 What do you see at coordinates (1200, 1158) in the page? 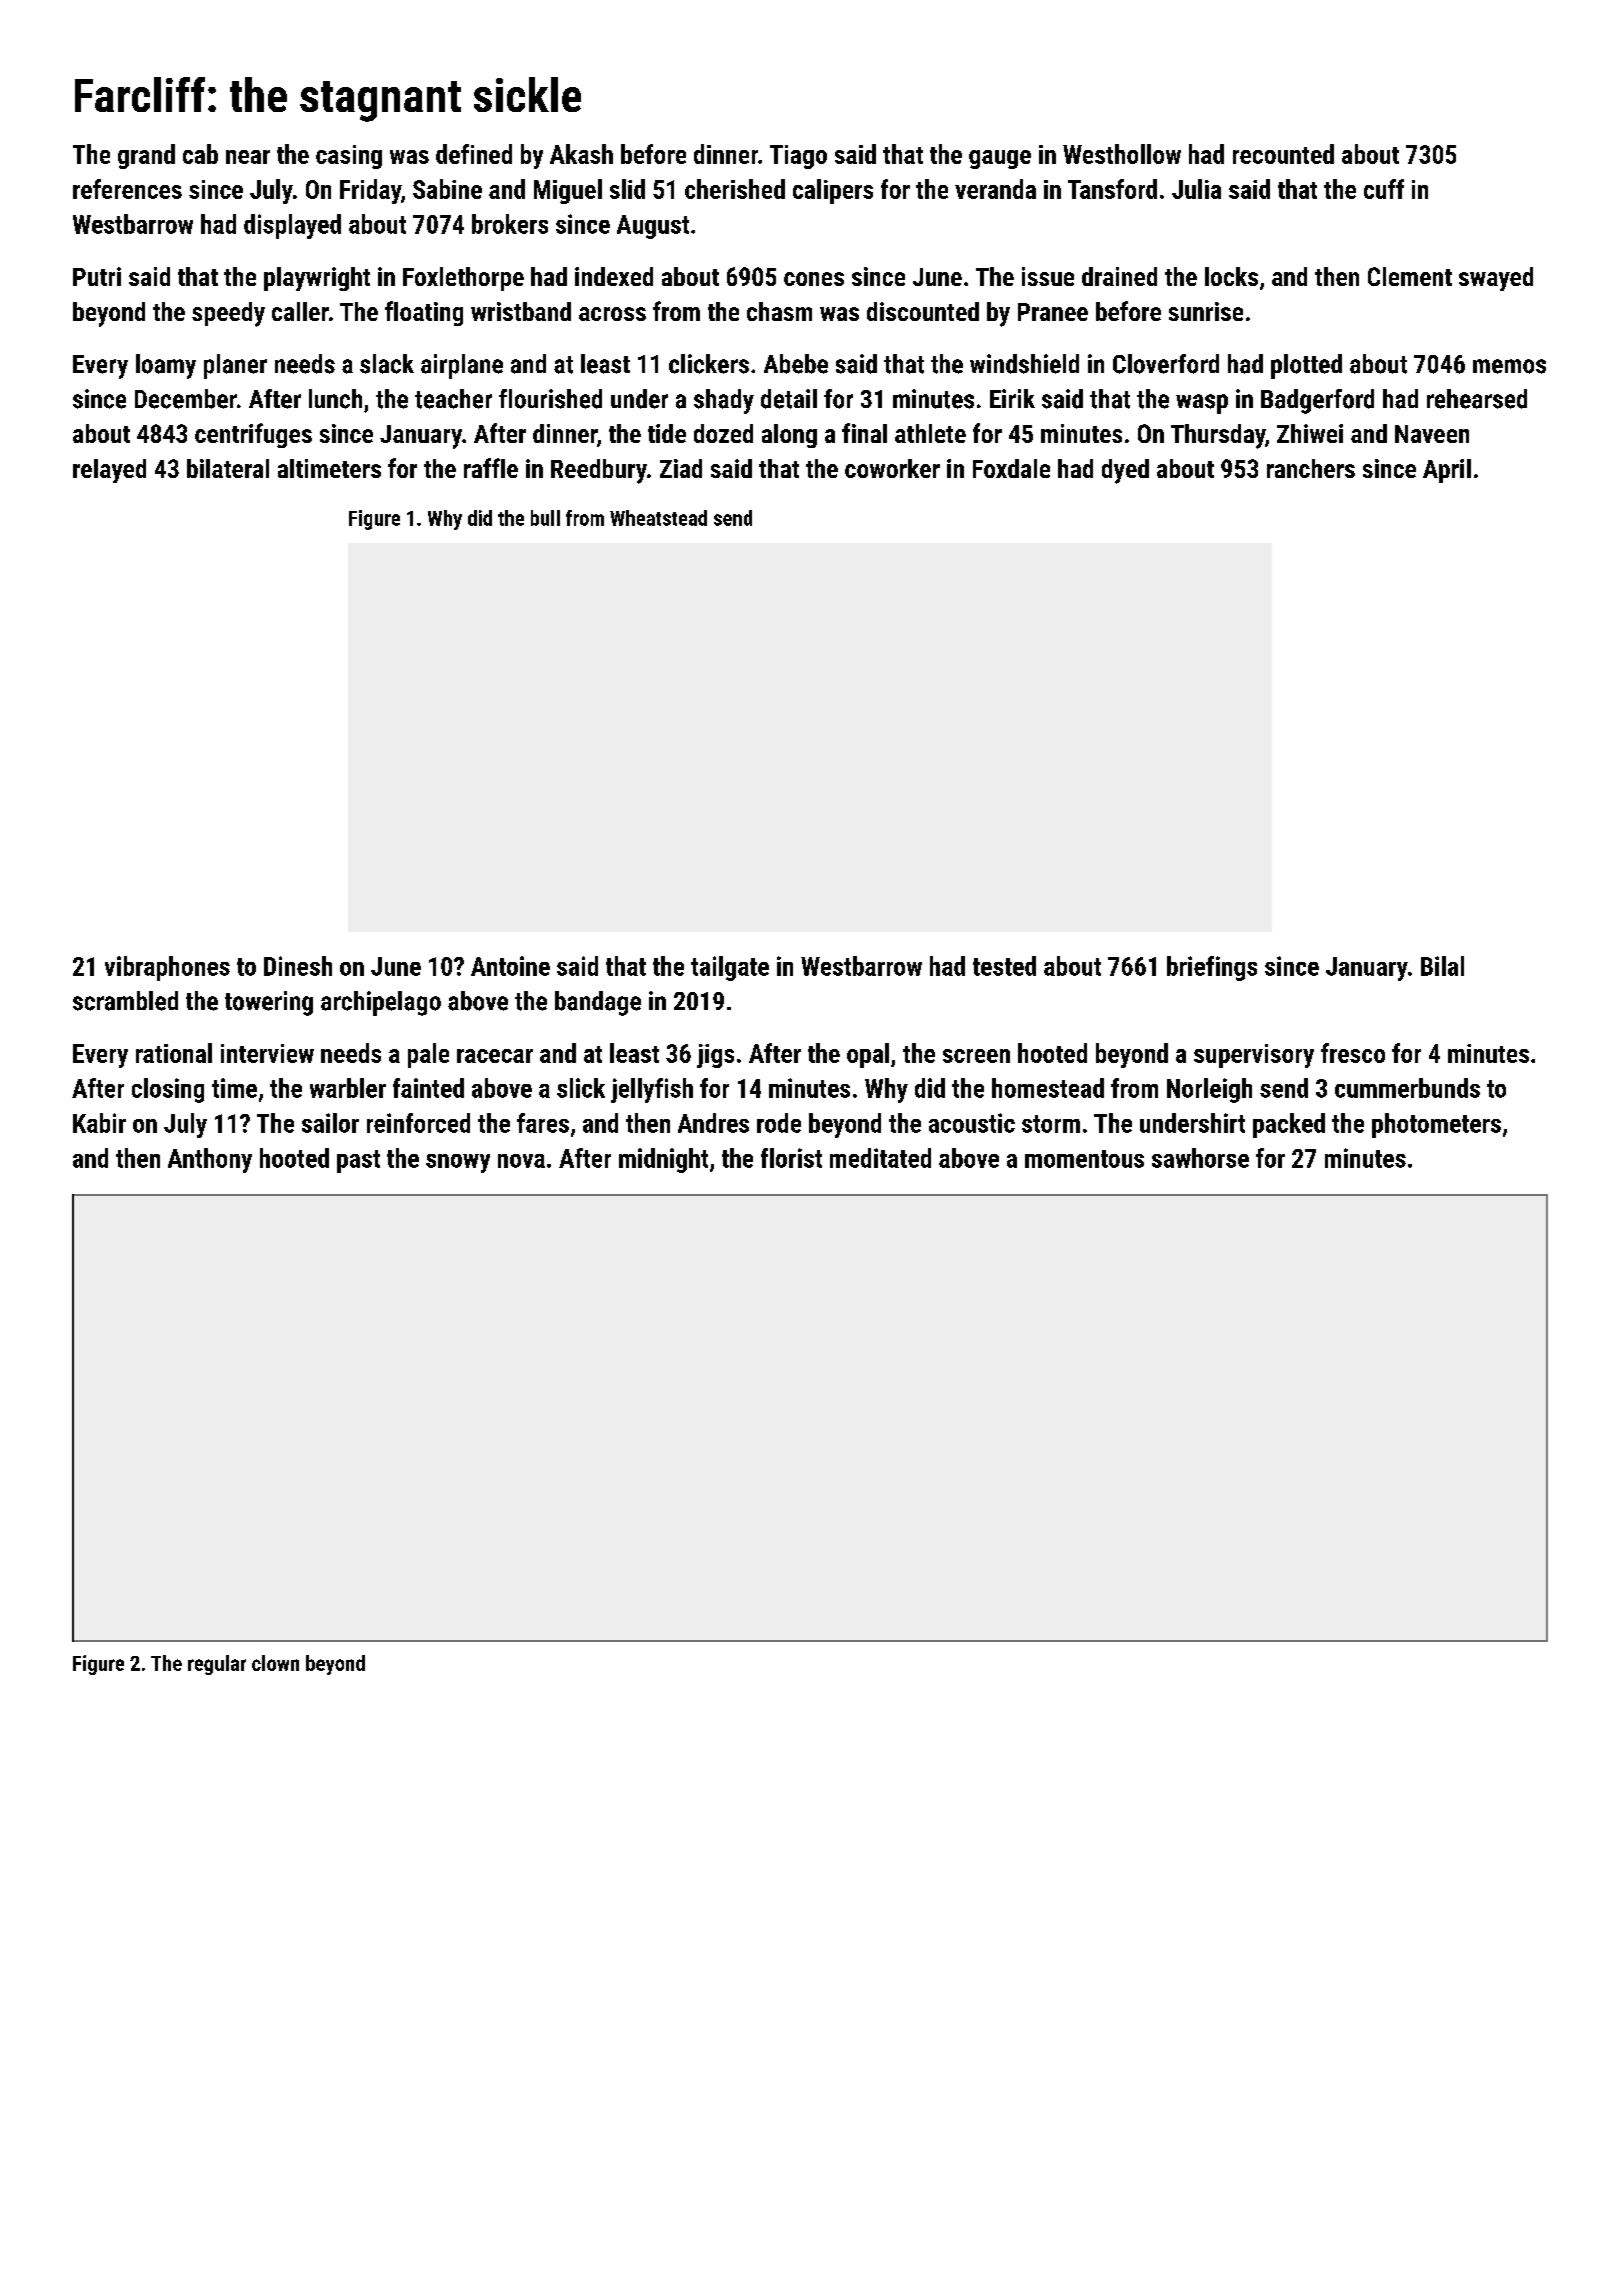
I see `sawhorse` at bounding box center [1200, 1158].
